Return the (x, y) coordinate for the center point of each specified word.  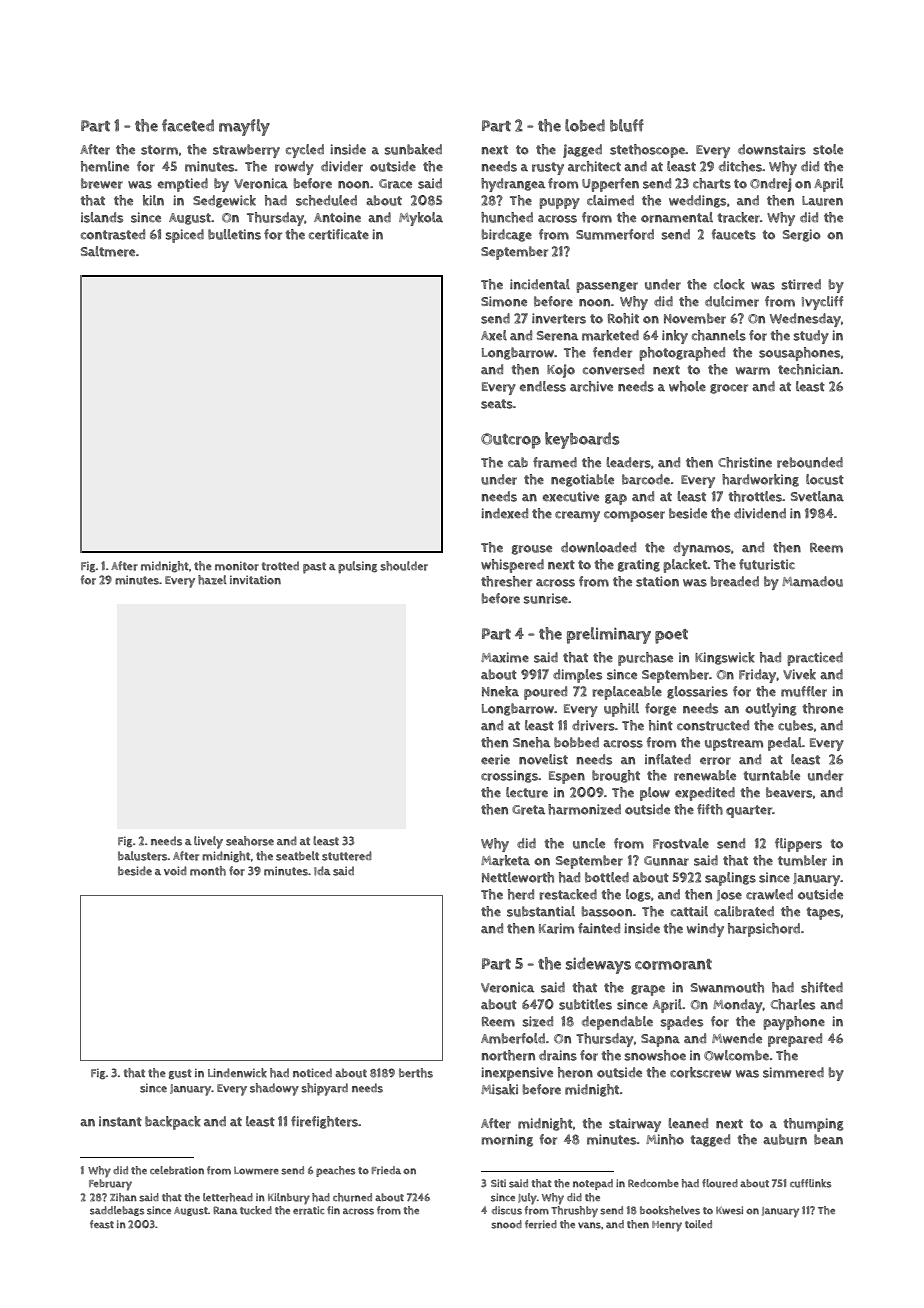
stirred (801, 284)
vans (589, 1225)
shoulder (404, 566)
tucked (256, 1210)
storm (159, 150)
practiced (815, 659)
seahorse (250, 841)
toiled (698, 1224)
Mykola (421, 219)
